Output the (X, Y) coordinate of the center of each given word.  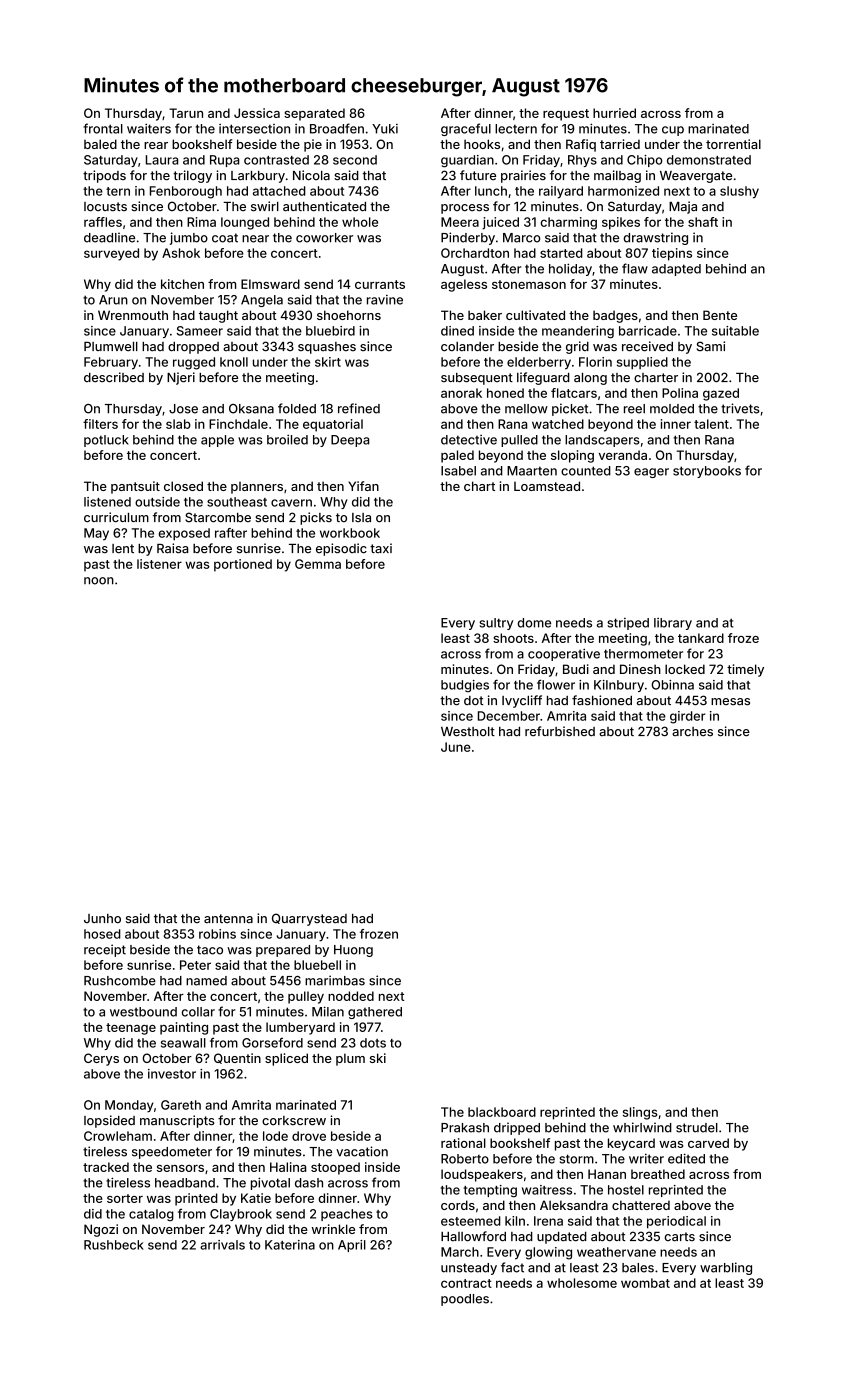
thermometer (643, 654)
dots (373, 1043)
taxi (381, 548)
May (96, 534)
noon (99, 581)
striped (628, 624)
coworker (324, 238)
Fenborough (186, 192)
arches (692, 731)
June (456, 747)
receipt (105, 950)
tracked (106, 1167)
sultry (496, 624)
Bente (720, 315)
